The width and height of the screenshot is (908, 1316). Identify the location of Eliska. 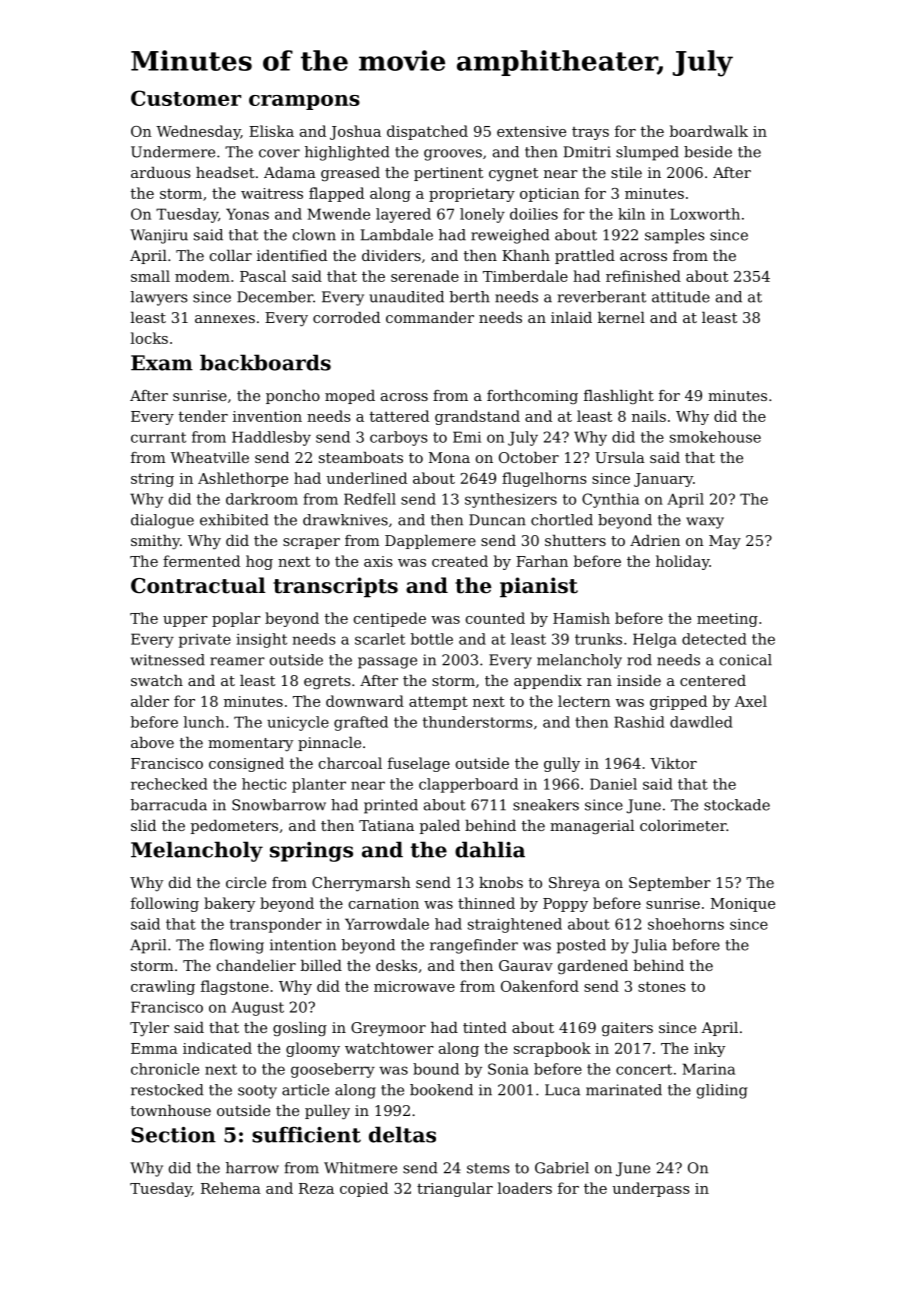
(271, 131).
